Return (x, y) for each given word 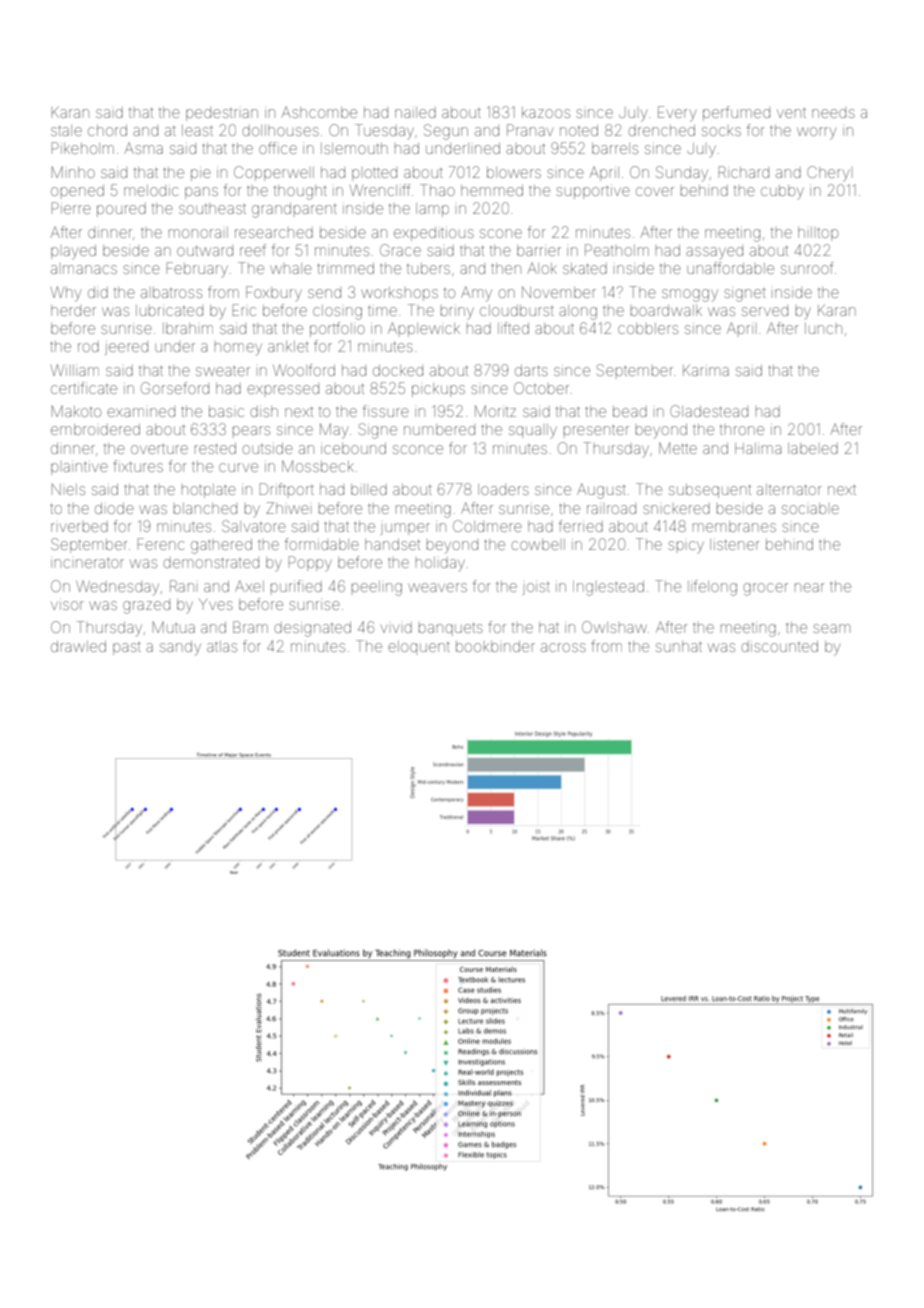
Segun (446, 132)
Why (66, 294)
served (765, 310)
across (563, 647)
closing (337, 312)
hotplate (209, 491)
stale (66, 130)
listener (735, 544)
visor (67, 605)
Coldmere (487, 526)
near (810, 587)
